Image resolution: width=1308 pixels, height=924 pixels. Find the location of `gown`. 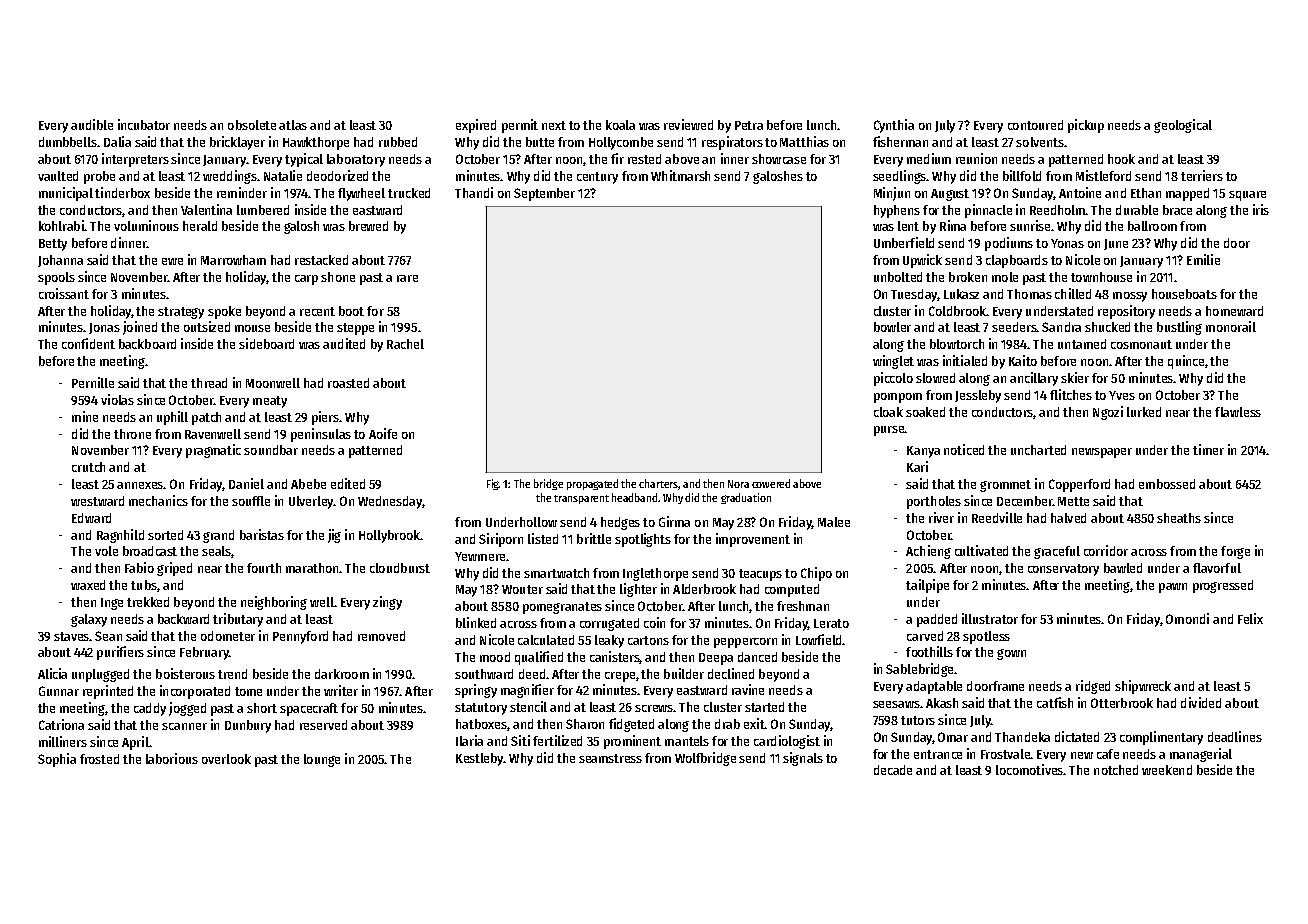

gown is located at coordinates (1011, 654).
